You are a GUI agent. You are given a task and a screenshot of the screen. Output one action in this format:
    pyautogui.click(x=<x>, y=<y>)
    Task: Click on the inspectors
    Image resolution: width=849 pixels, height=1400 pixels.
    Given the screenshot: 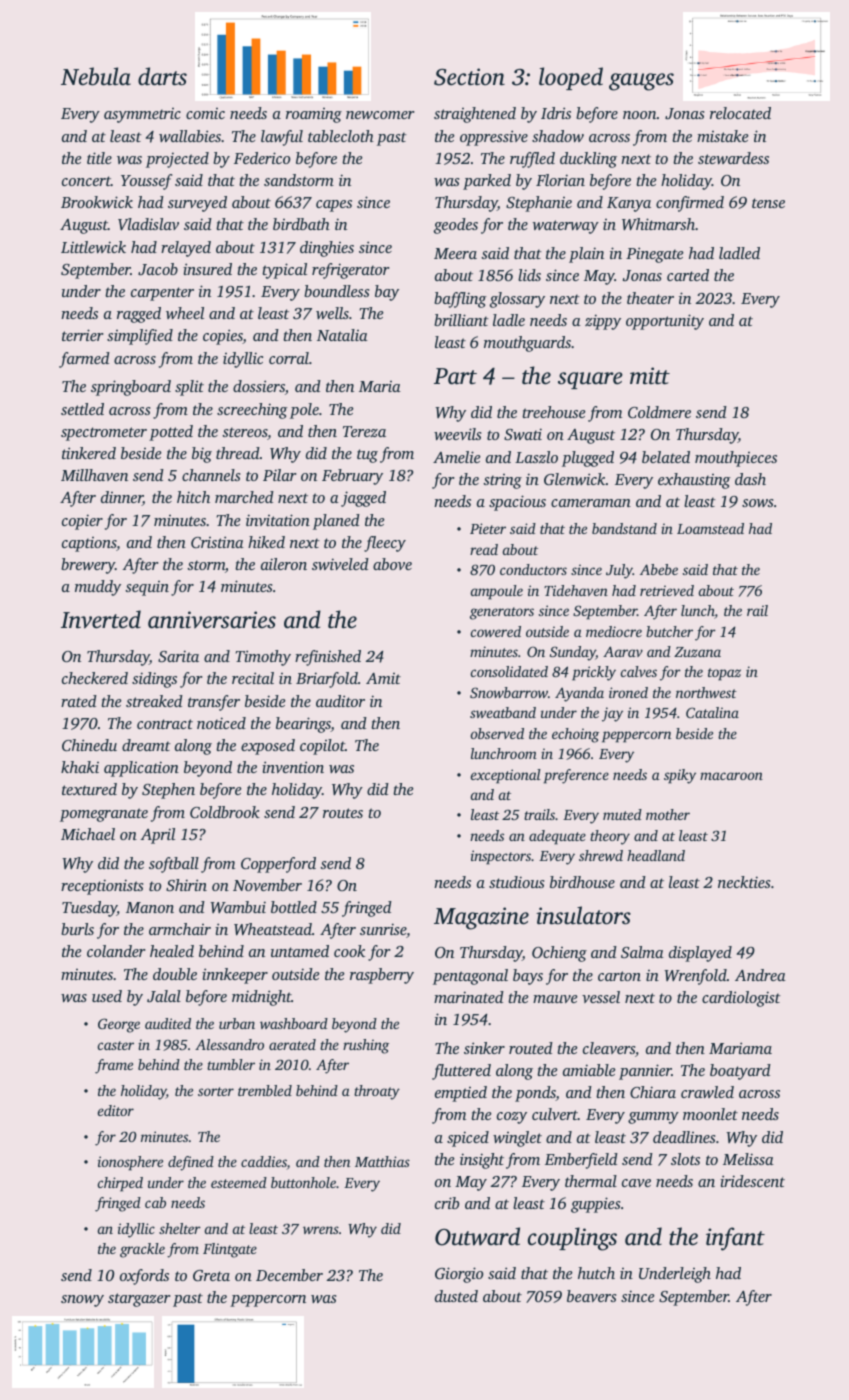 What is the action you would take?
    pyautogui.click(x=501, y=857)
